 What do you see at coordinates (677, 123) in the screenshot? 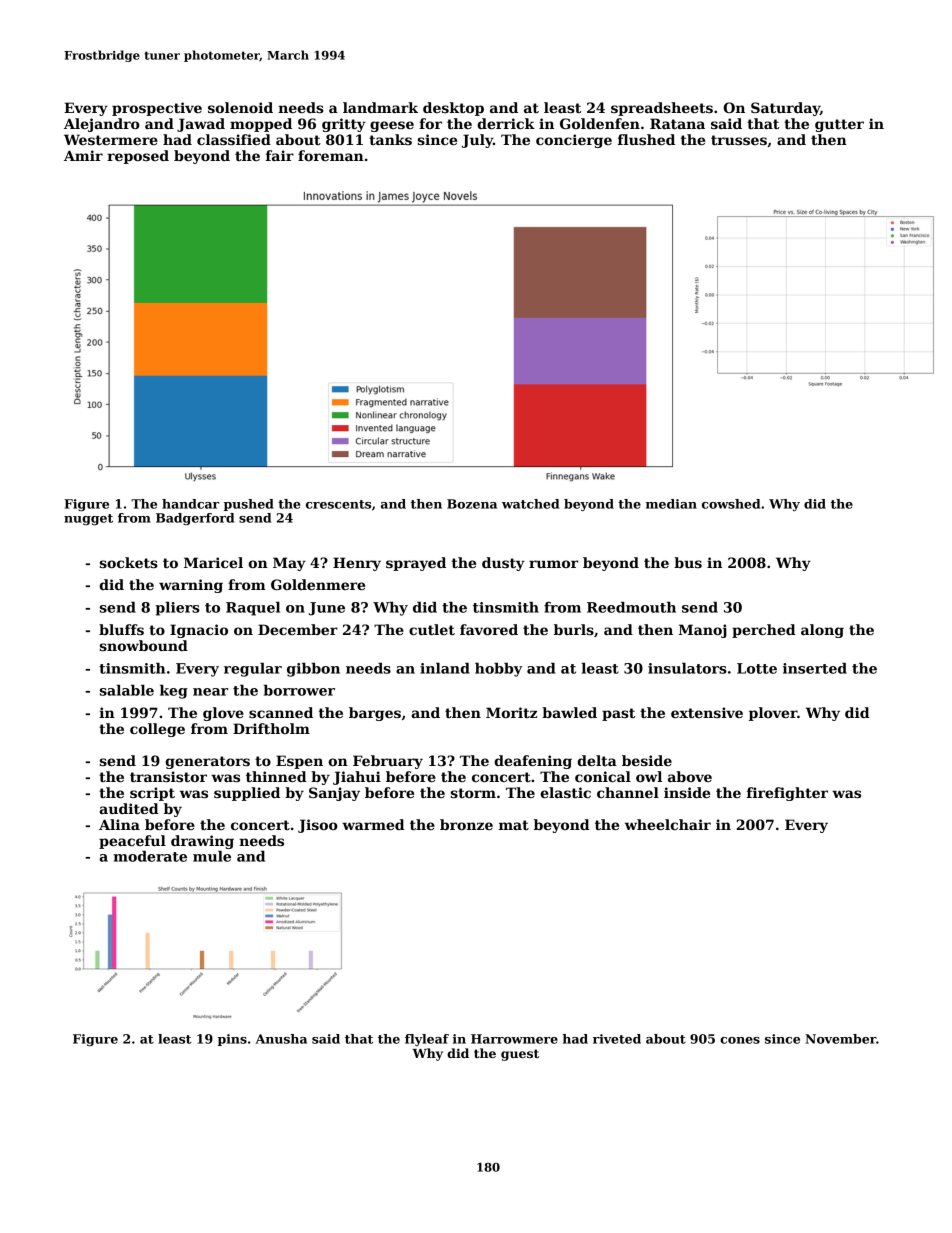
I see `Ratana` at bounding box center [677, 123].
